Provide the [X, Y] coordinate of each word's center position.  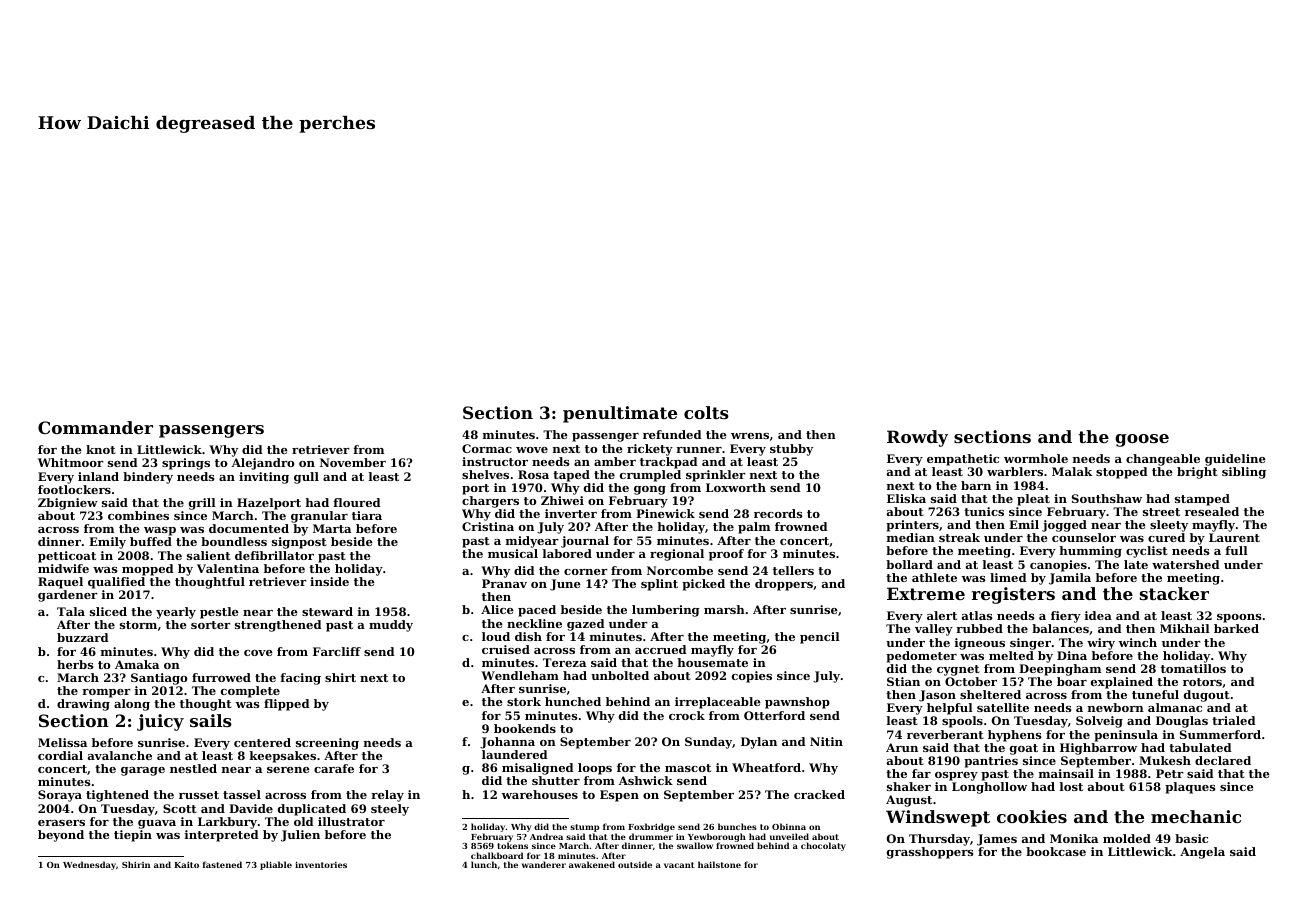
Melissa [62, 742]
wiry [1101, 644]
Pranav [504, 583]
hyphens [1015, 736]
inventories [321, 864]
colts [706, 412]
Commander [95, 427]
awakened [592, 864]
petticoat [67, 557]
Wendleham [520, 675]
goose [1142, 440]
